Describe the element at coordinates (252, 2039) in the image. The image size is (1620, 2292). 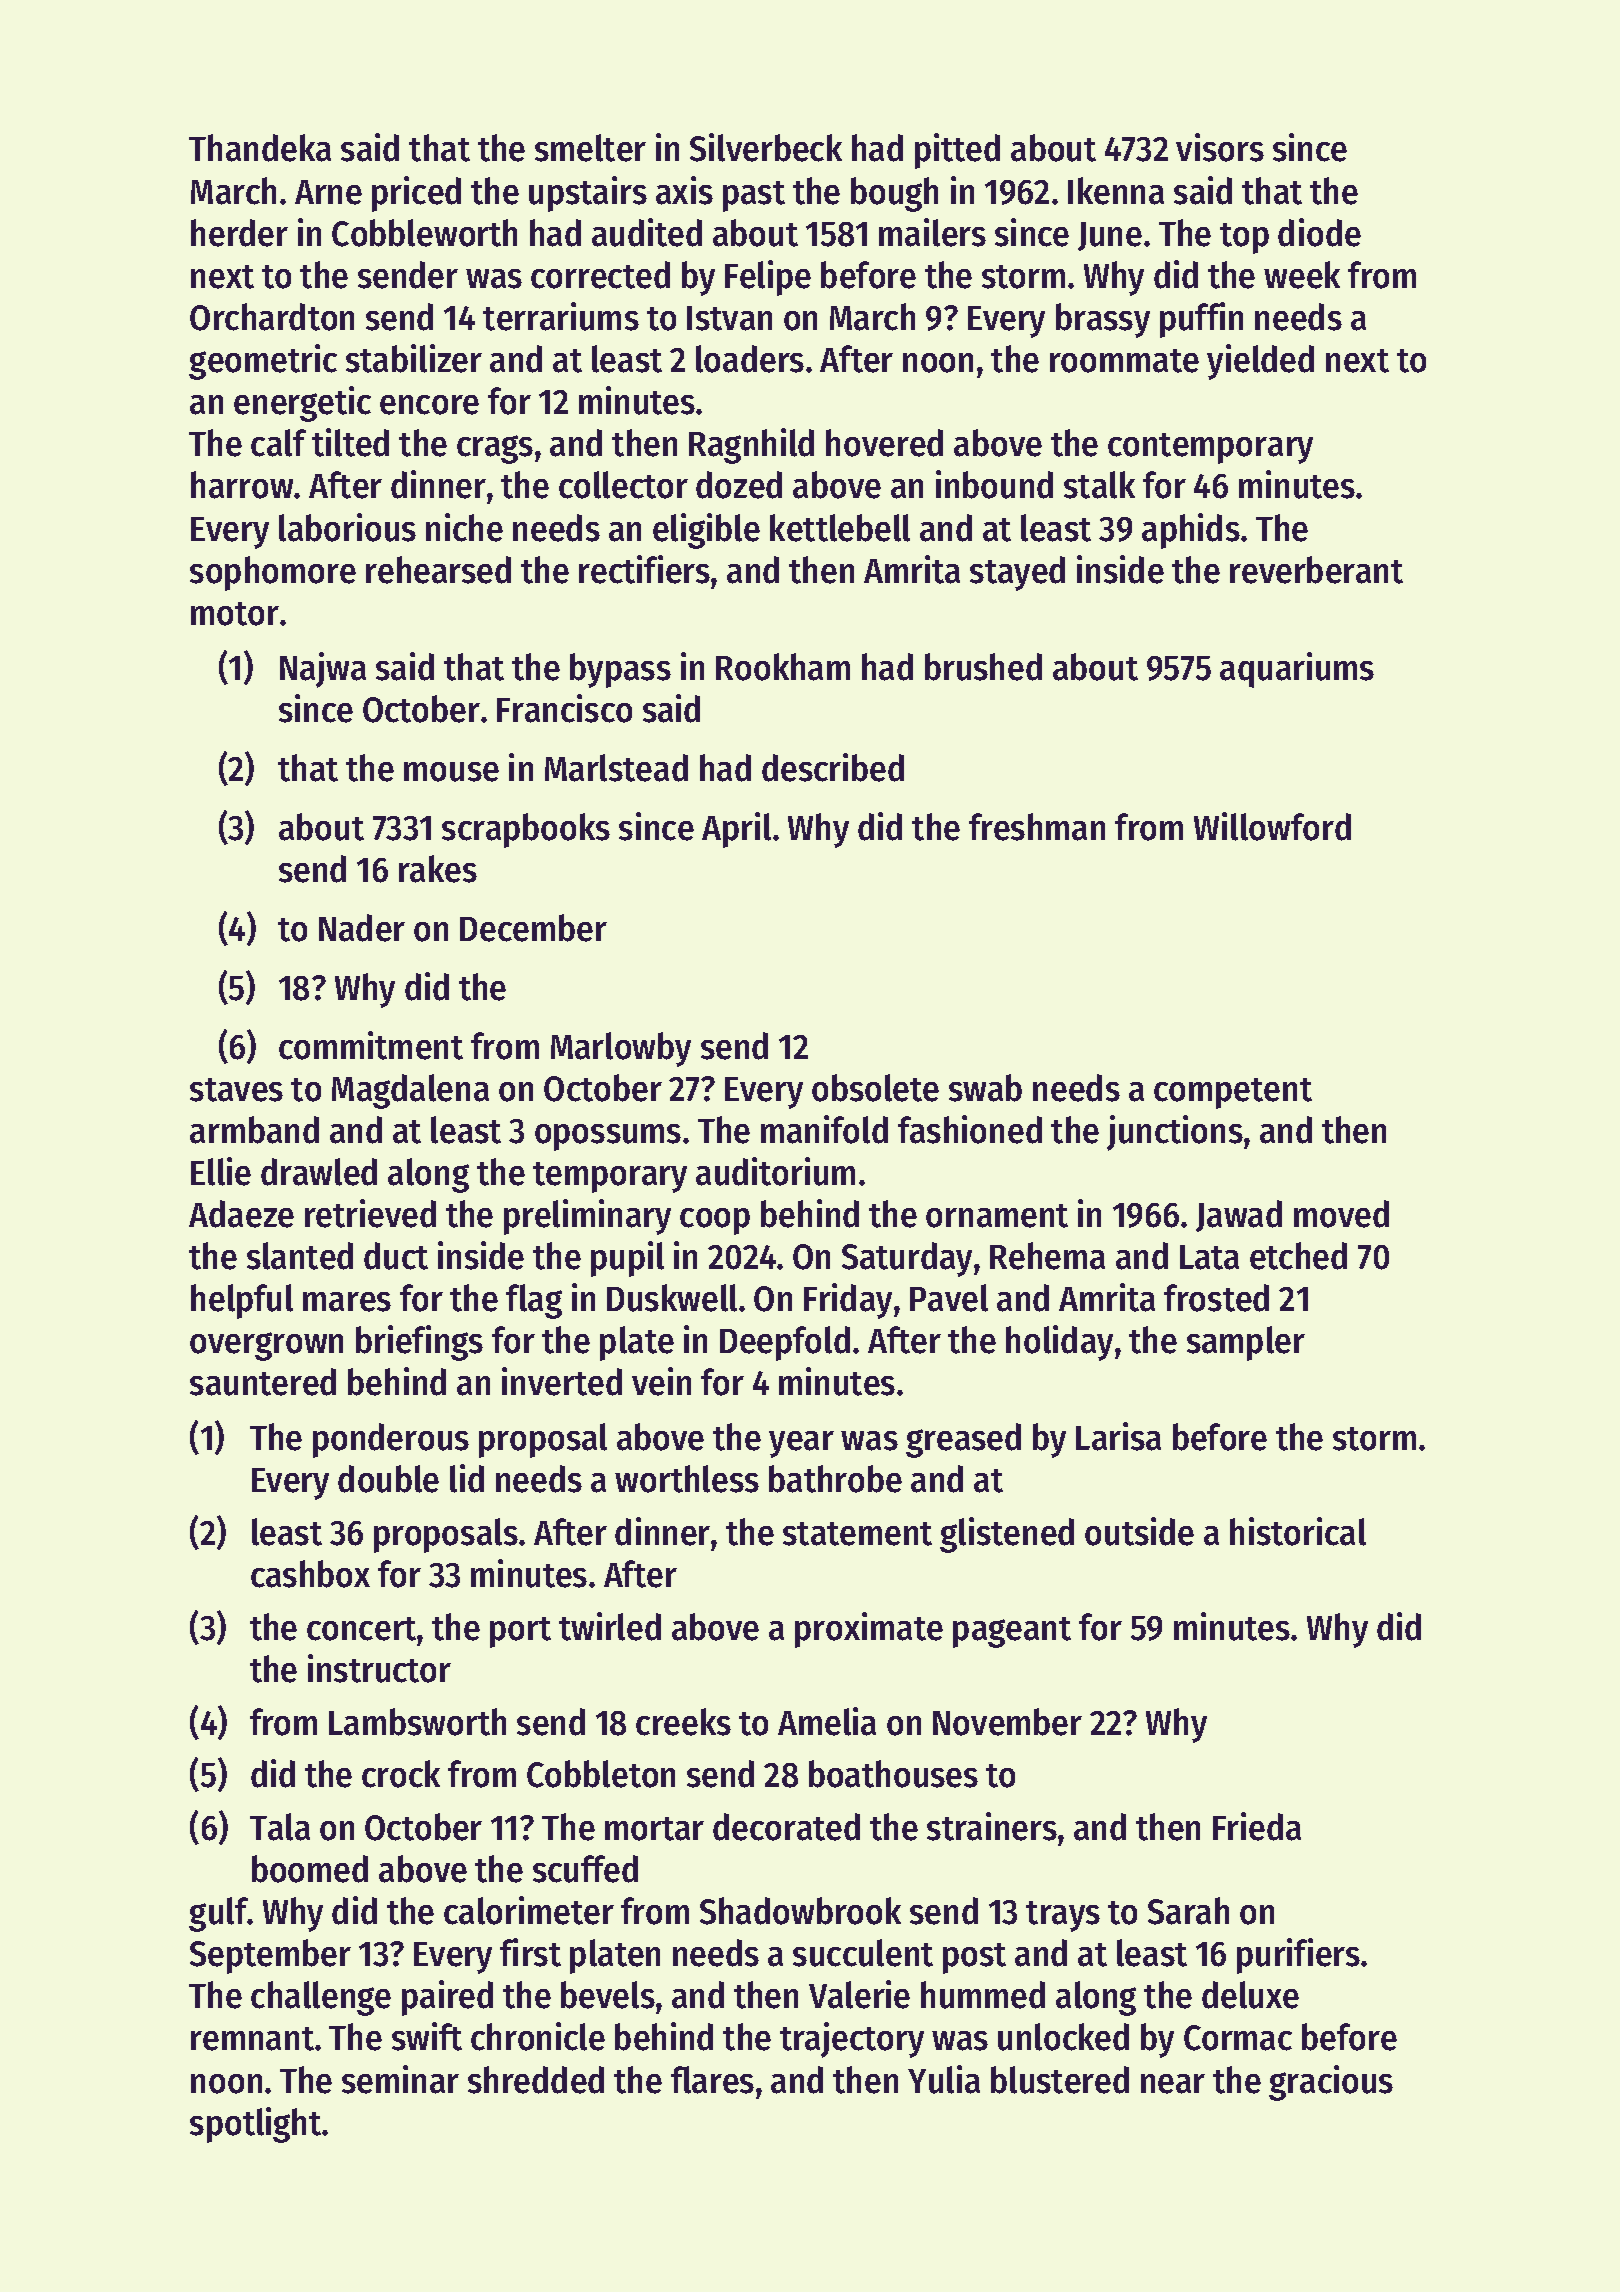
I see `remnant` at that location.
